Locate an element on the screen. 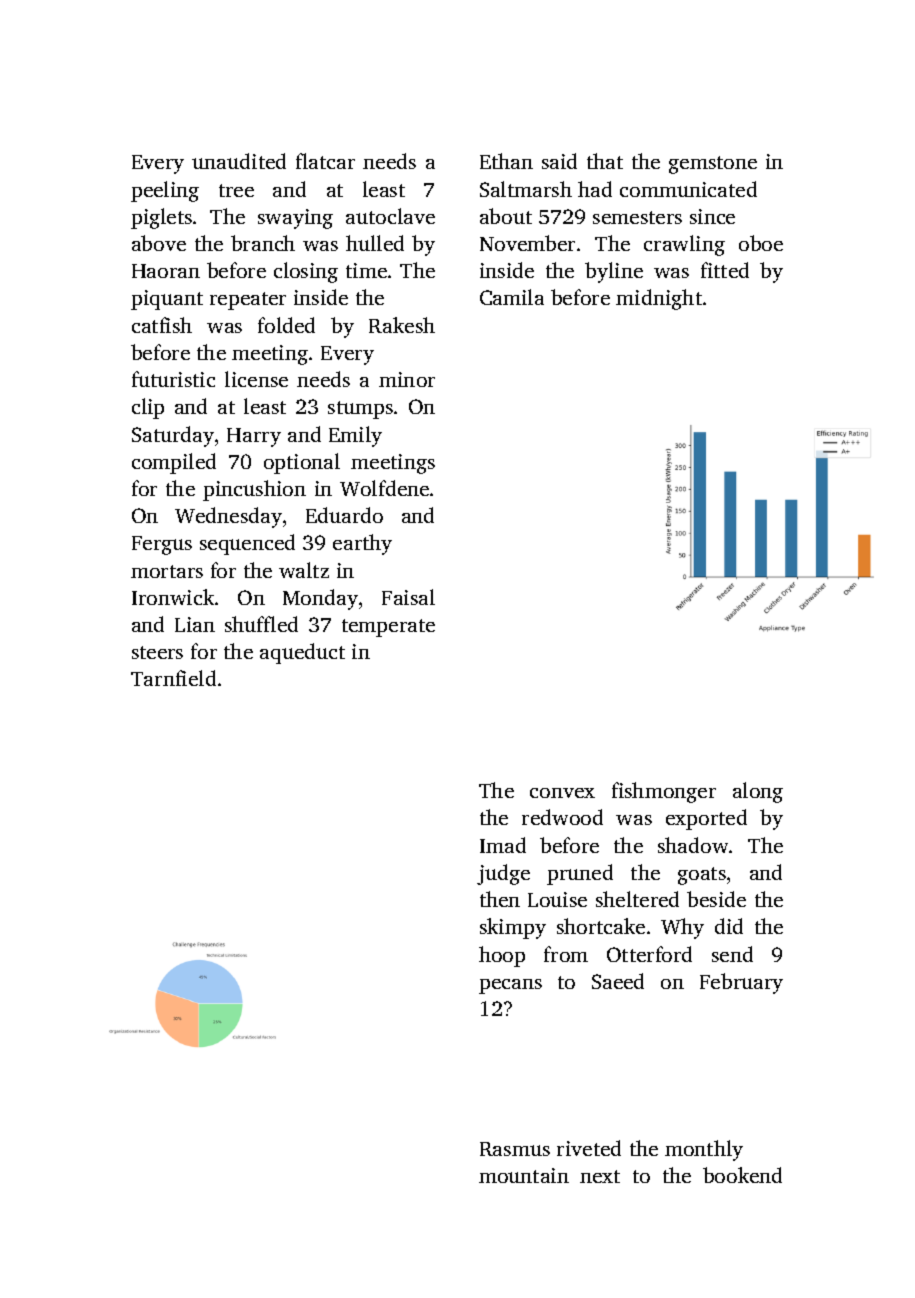  clip is located at coordinates (148, 408).
